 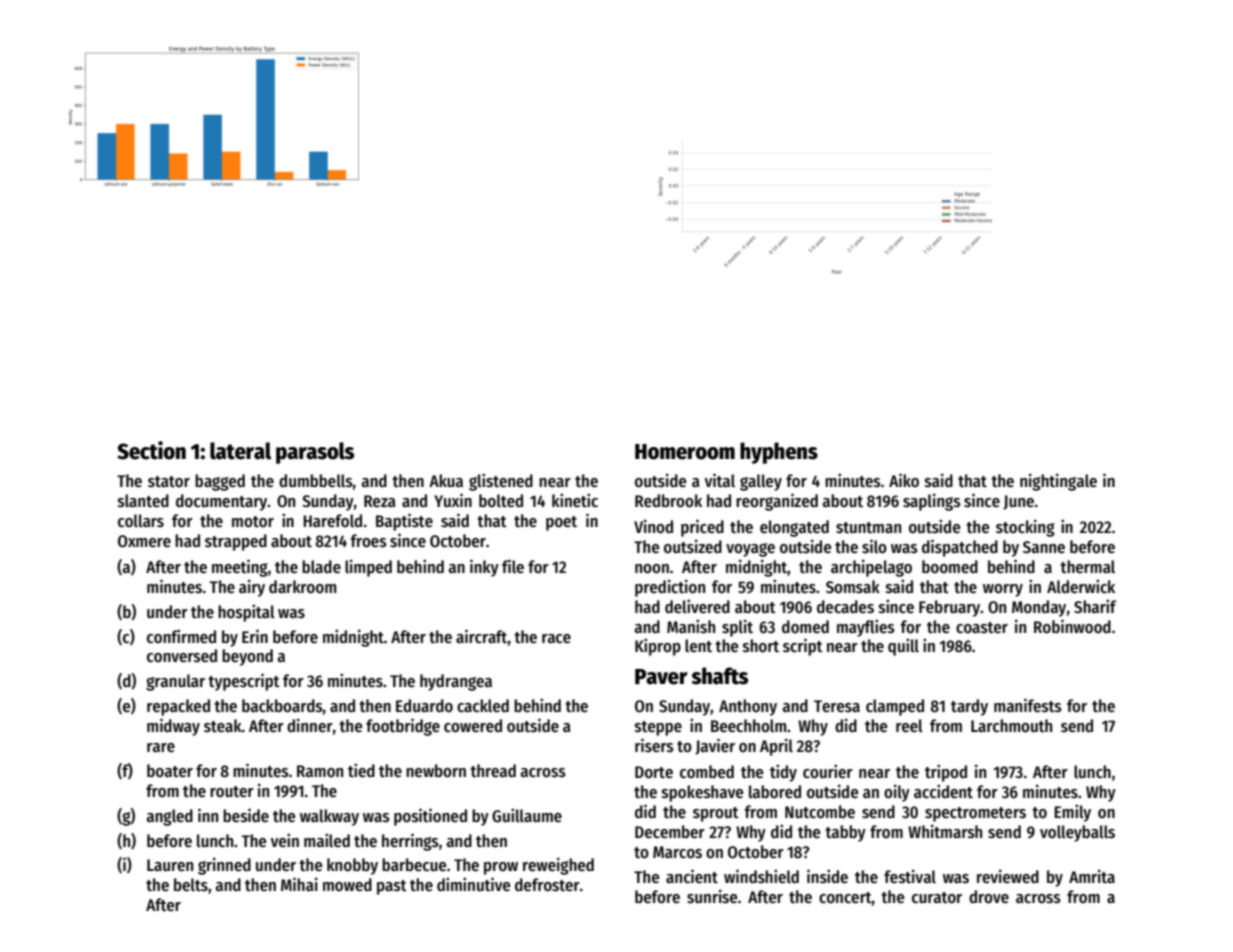 What do you see at coordinates (904, 480) in the document?
I see `Aiko` at bounding box center [904, 480].
